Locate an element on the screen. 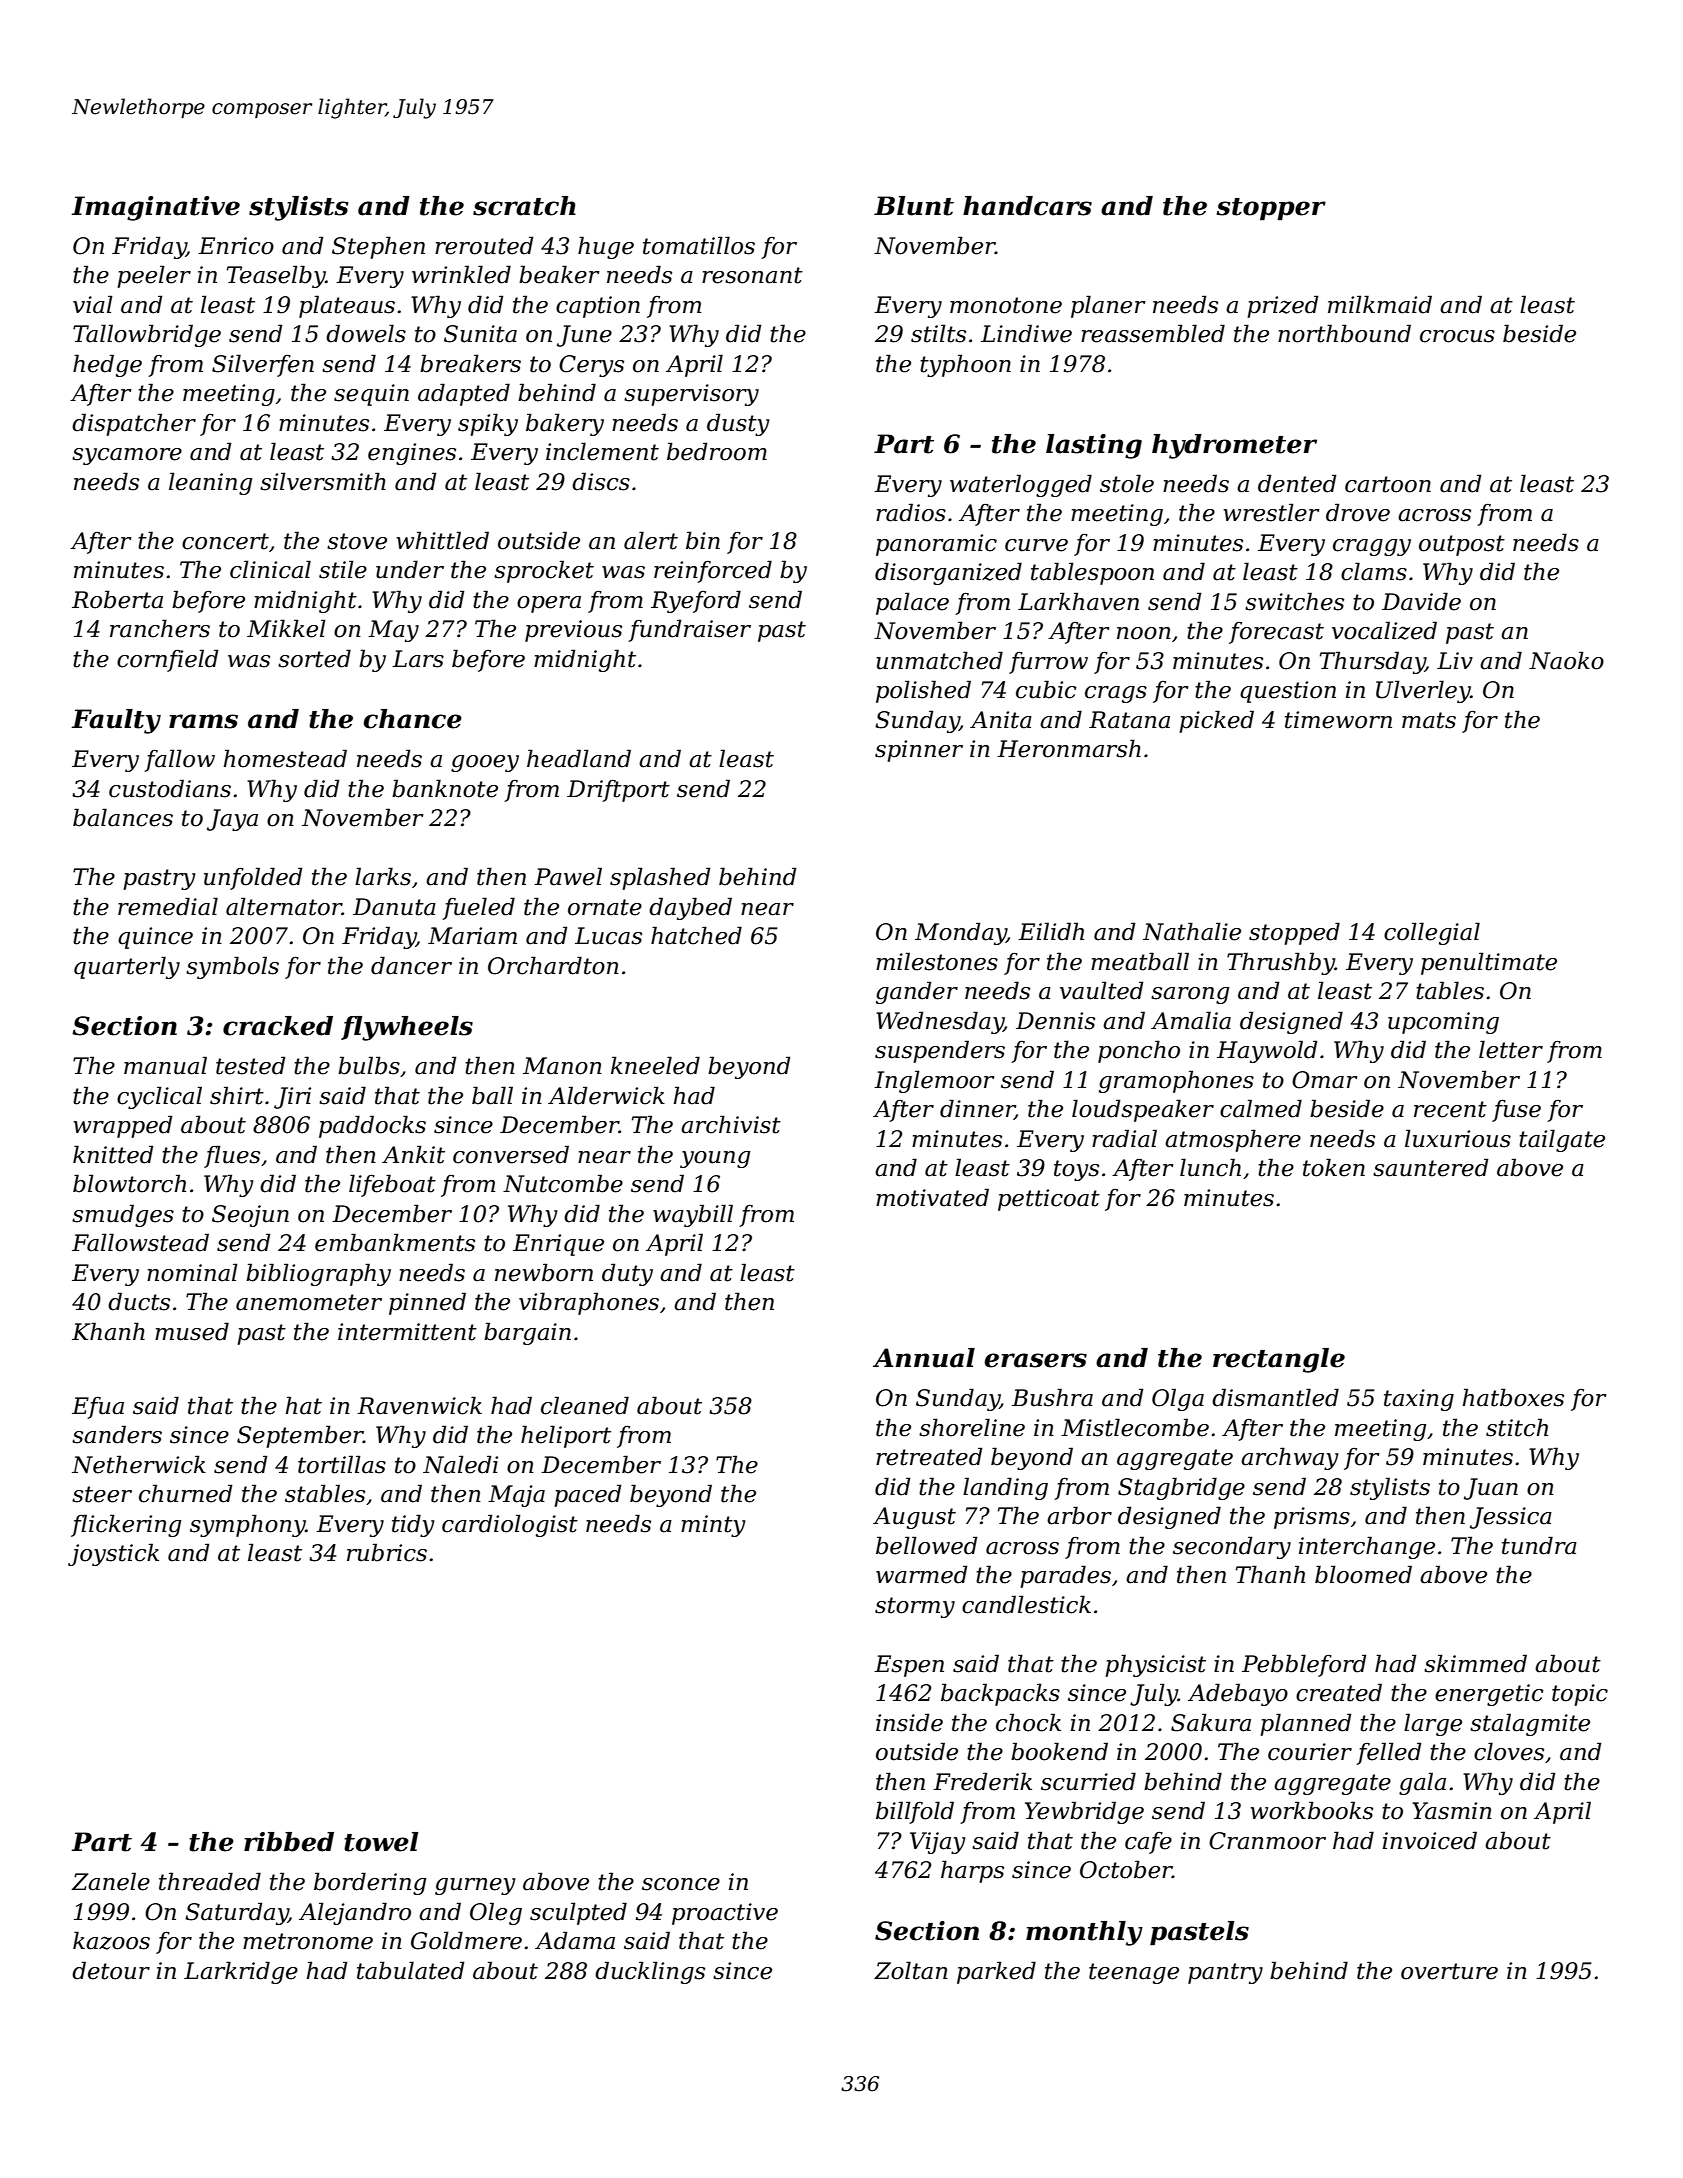 Image resolution: width=1683 pixels, height=2178 pixels. hatboxes is located at coordinates (1513, 1397).
